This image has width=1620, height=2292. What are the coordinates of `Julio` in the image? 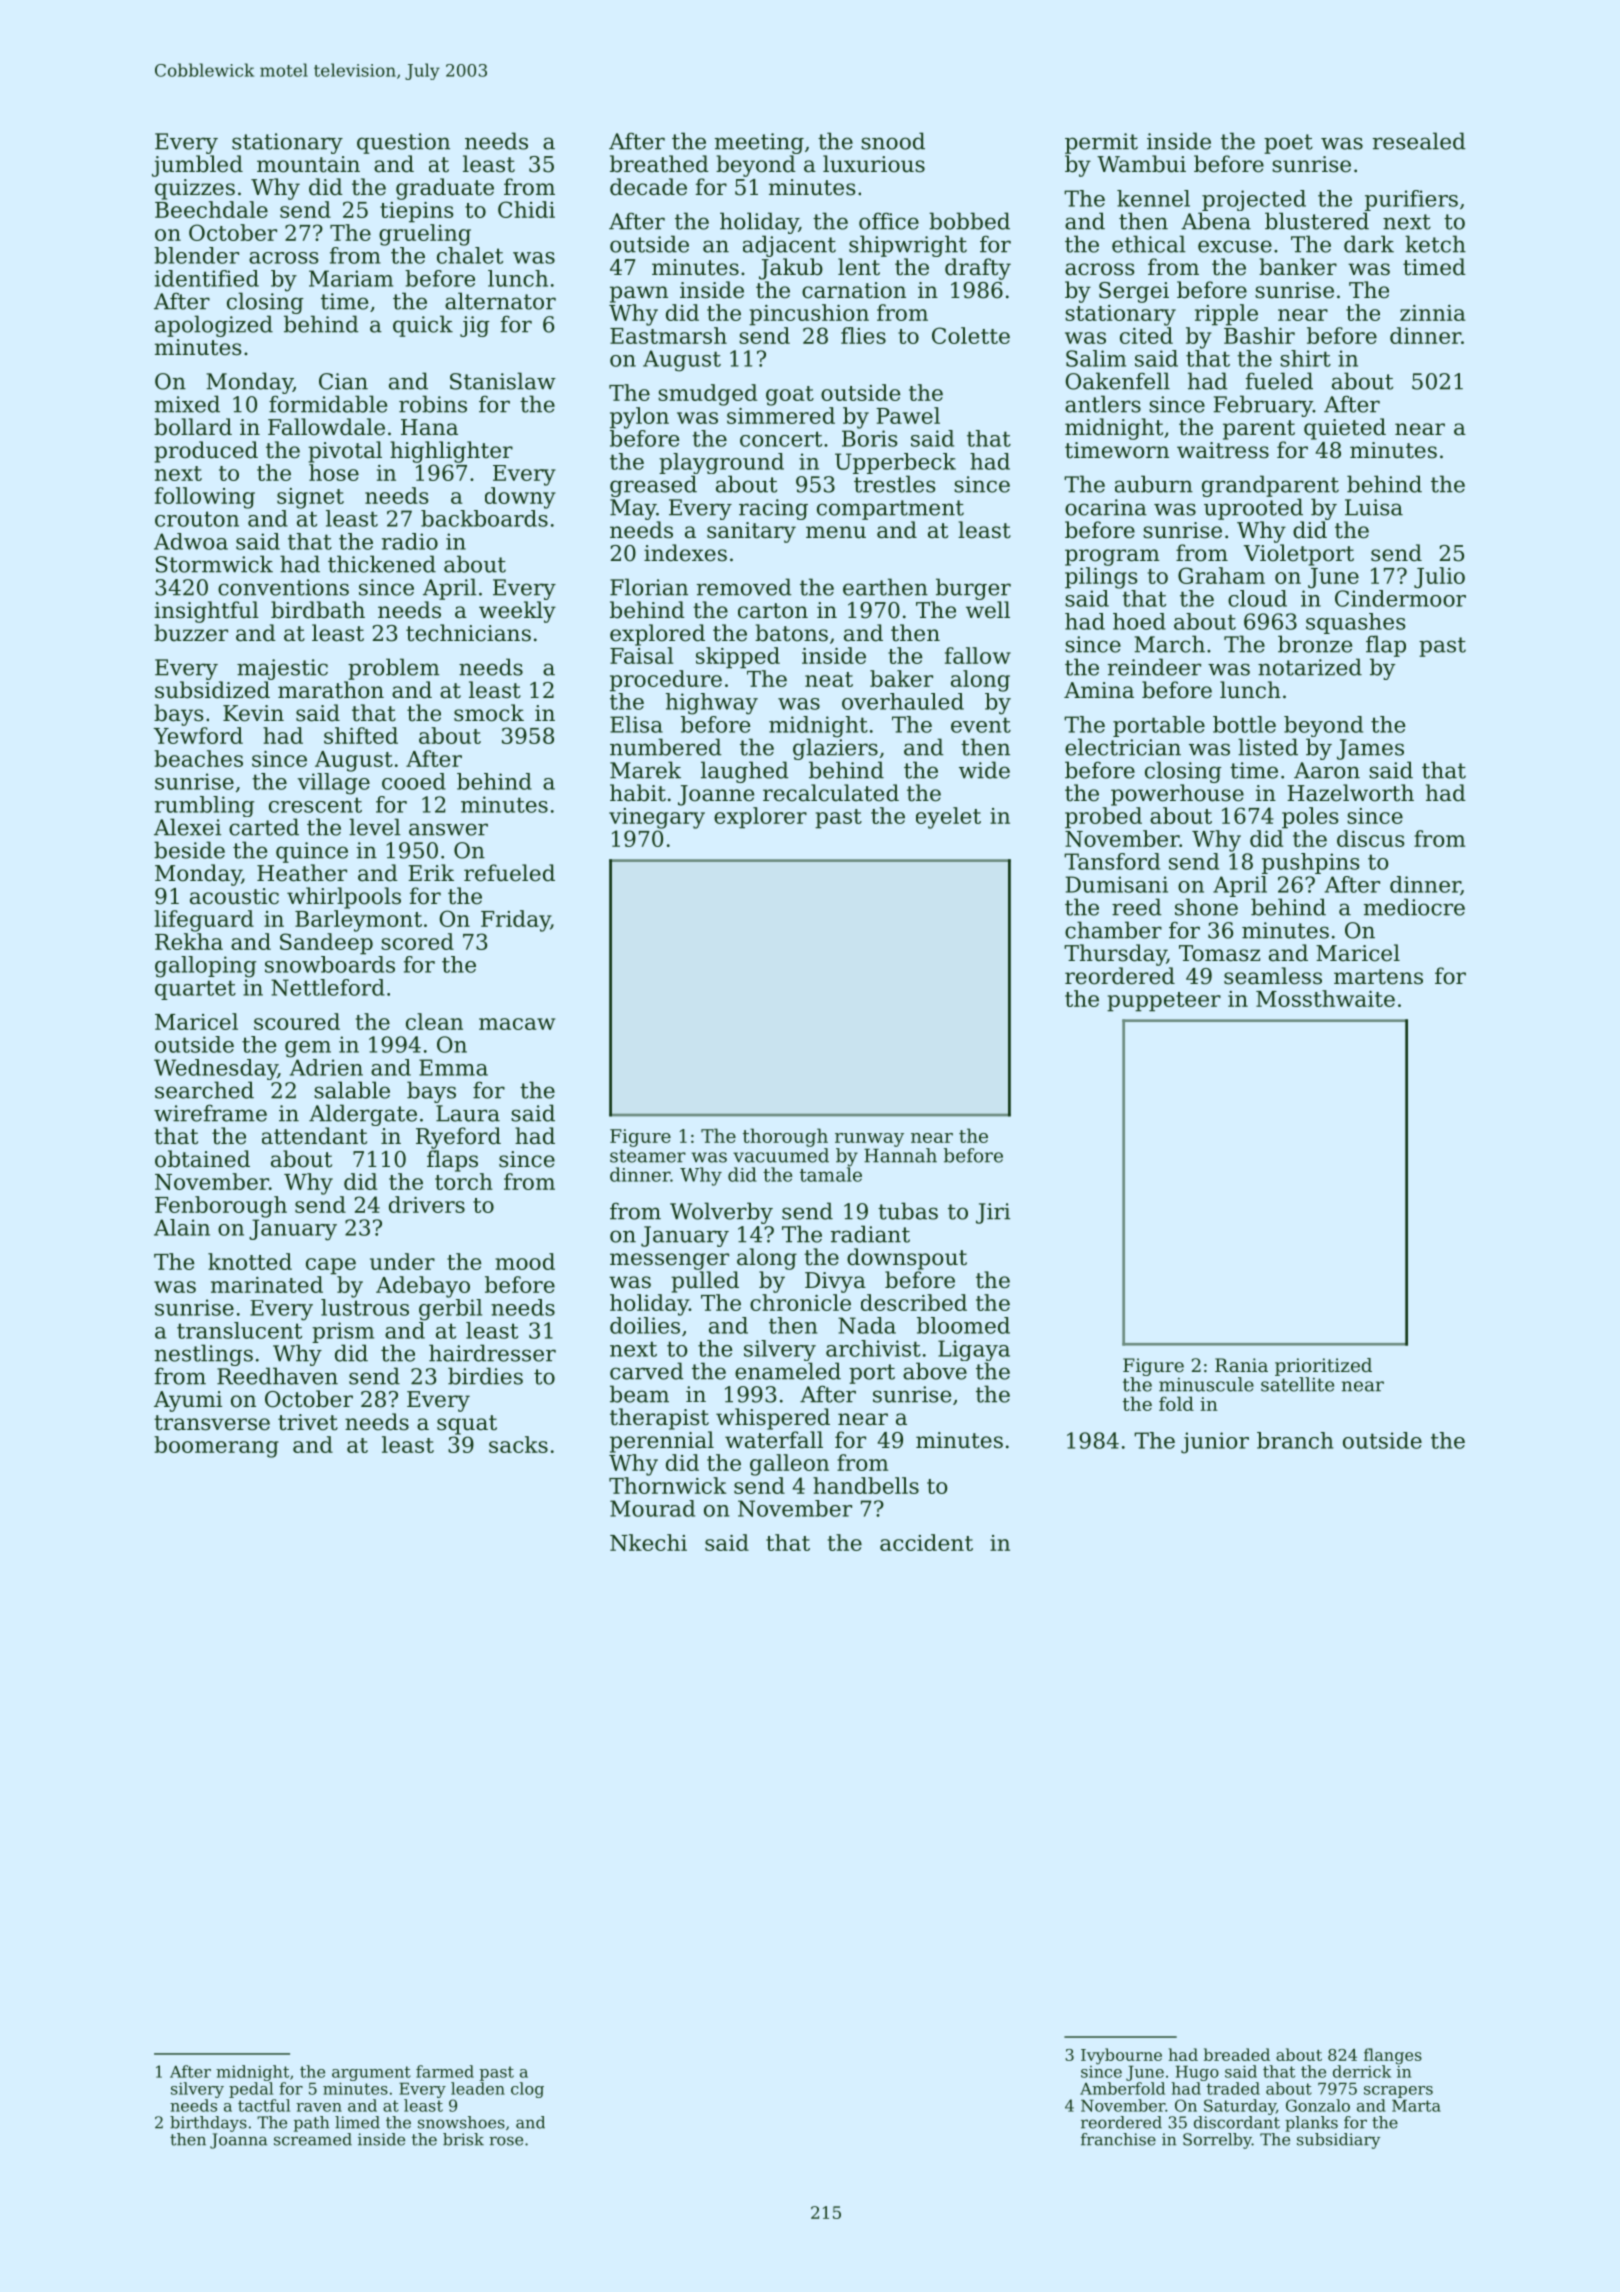 It's located at (1439, 578).
